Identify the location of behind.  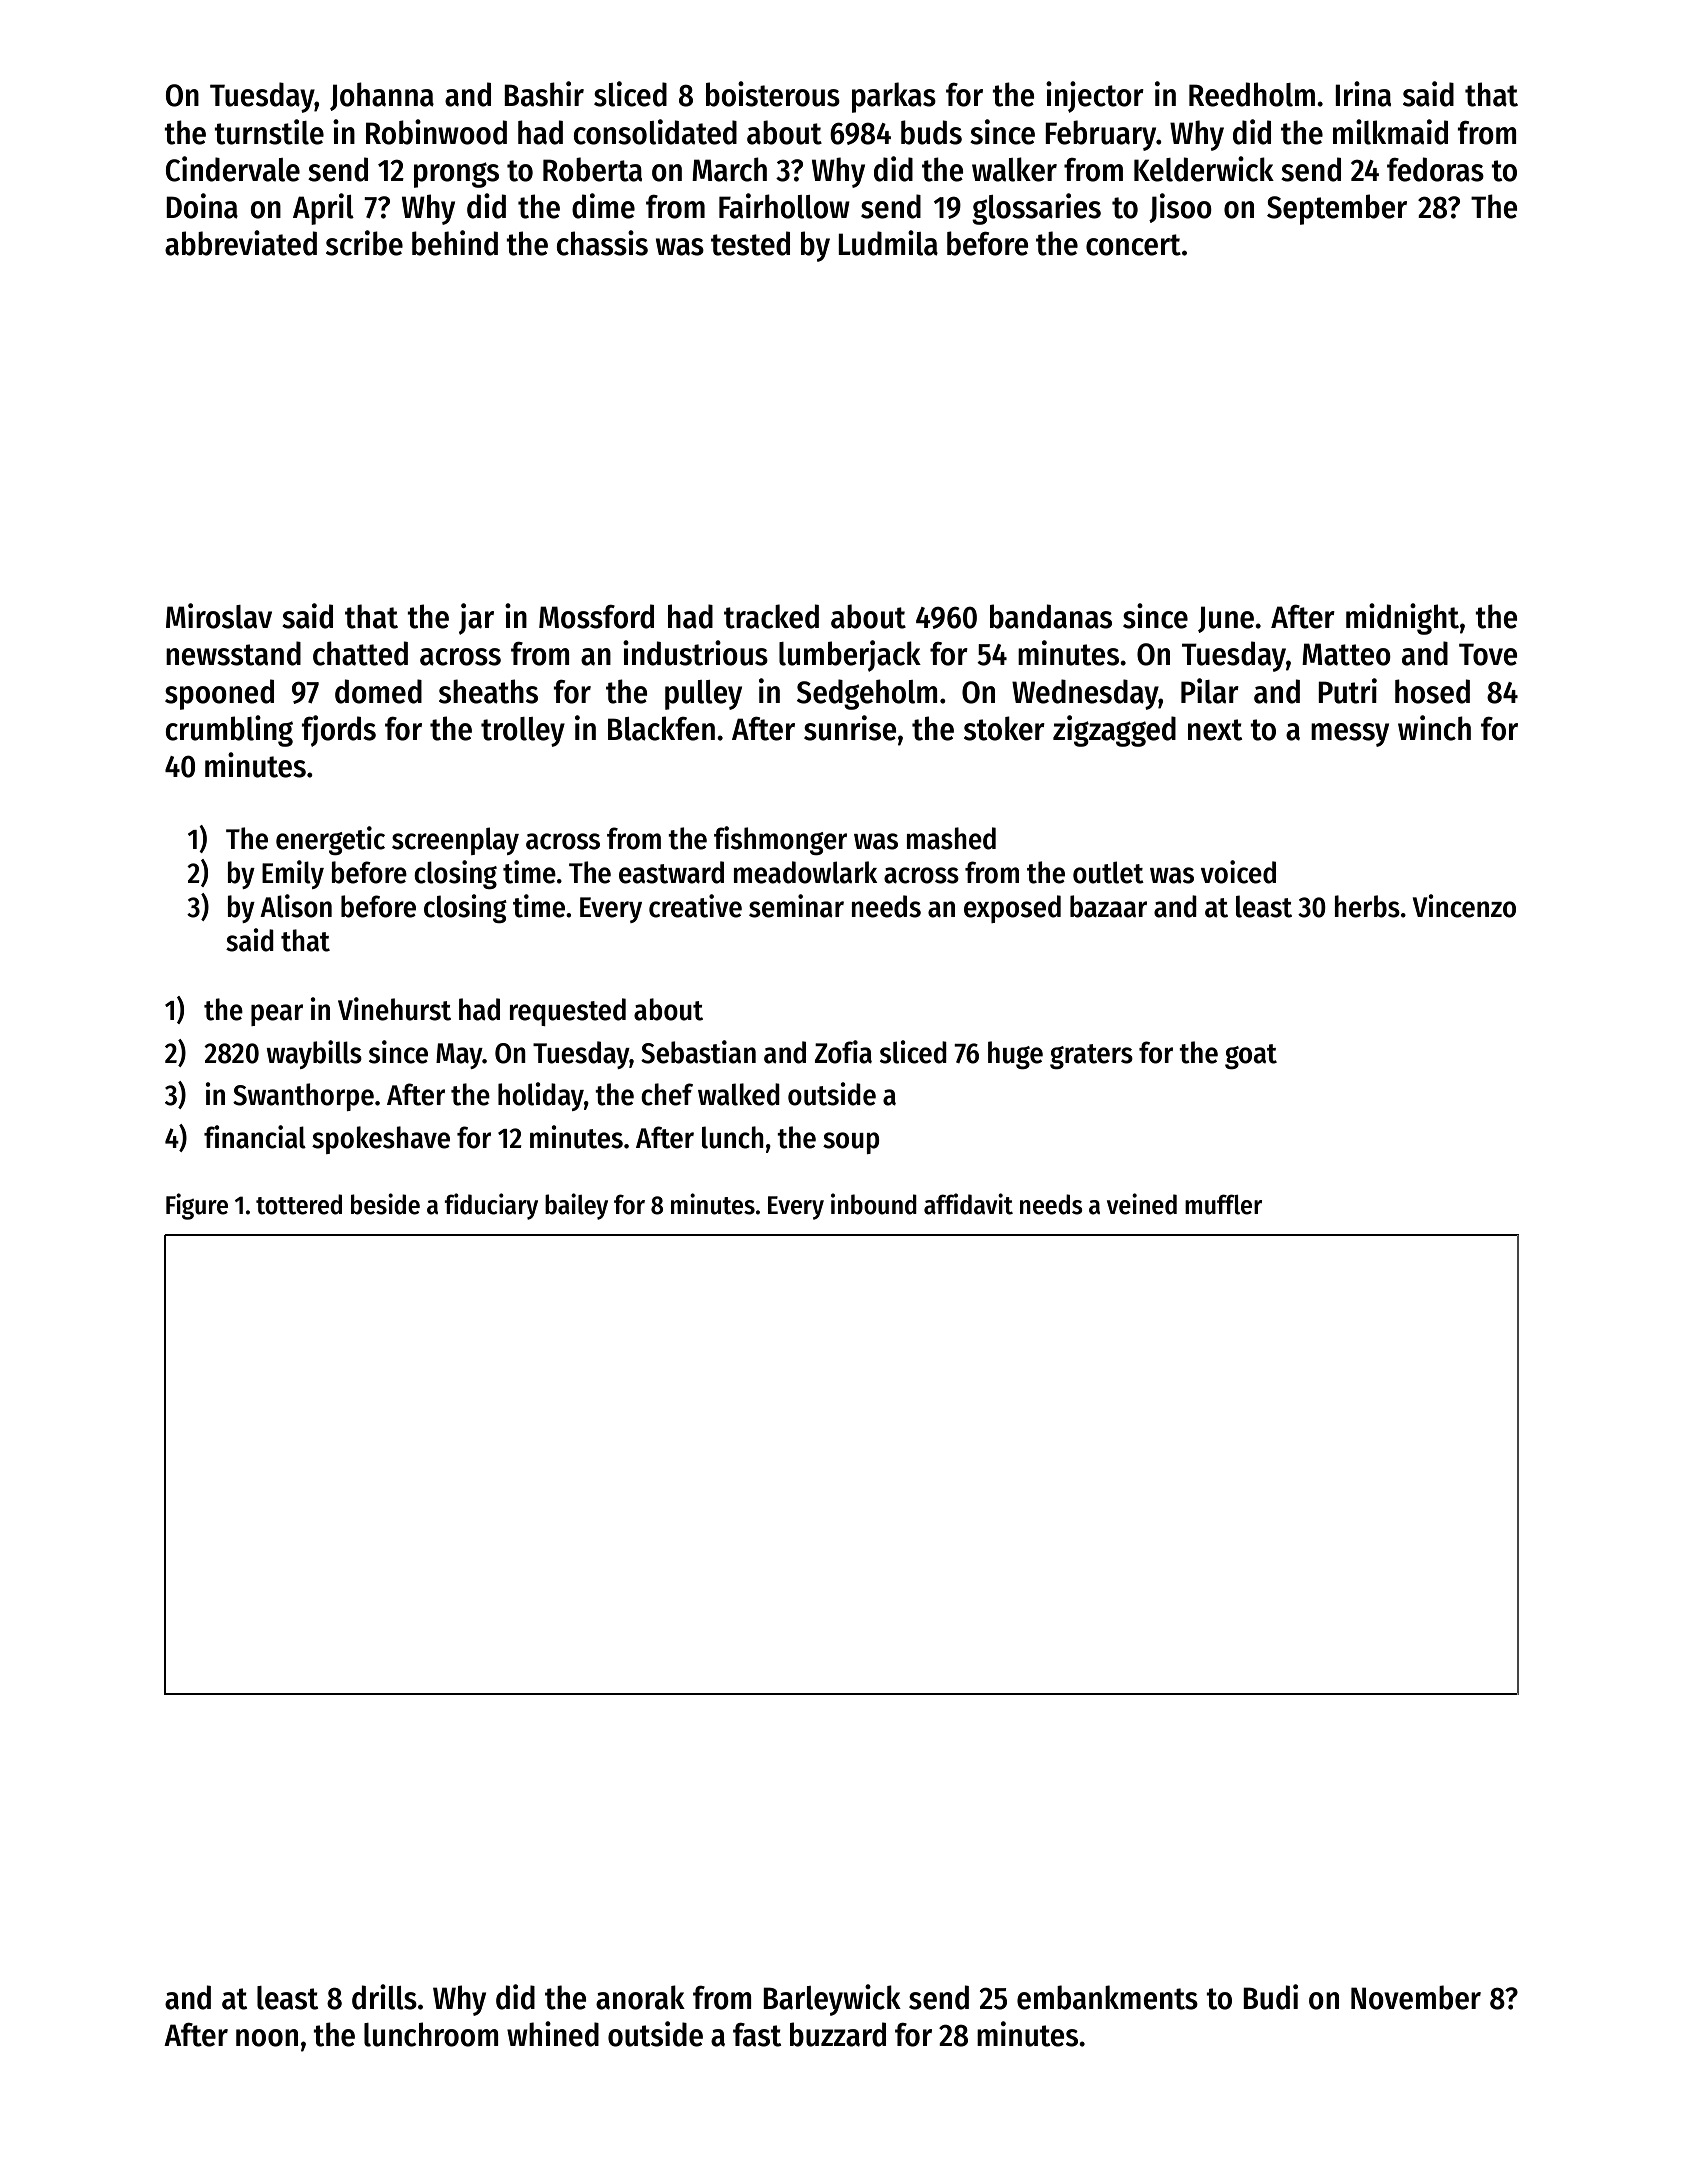
(455, 243).
